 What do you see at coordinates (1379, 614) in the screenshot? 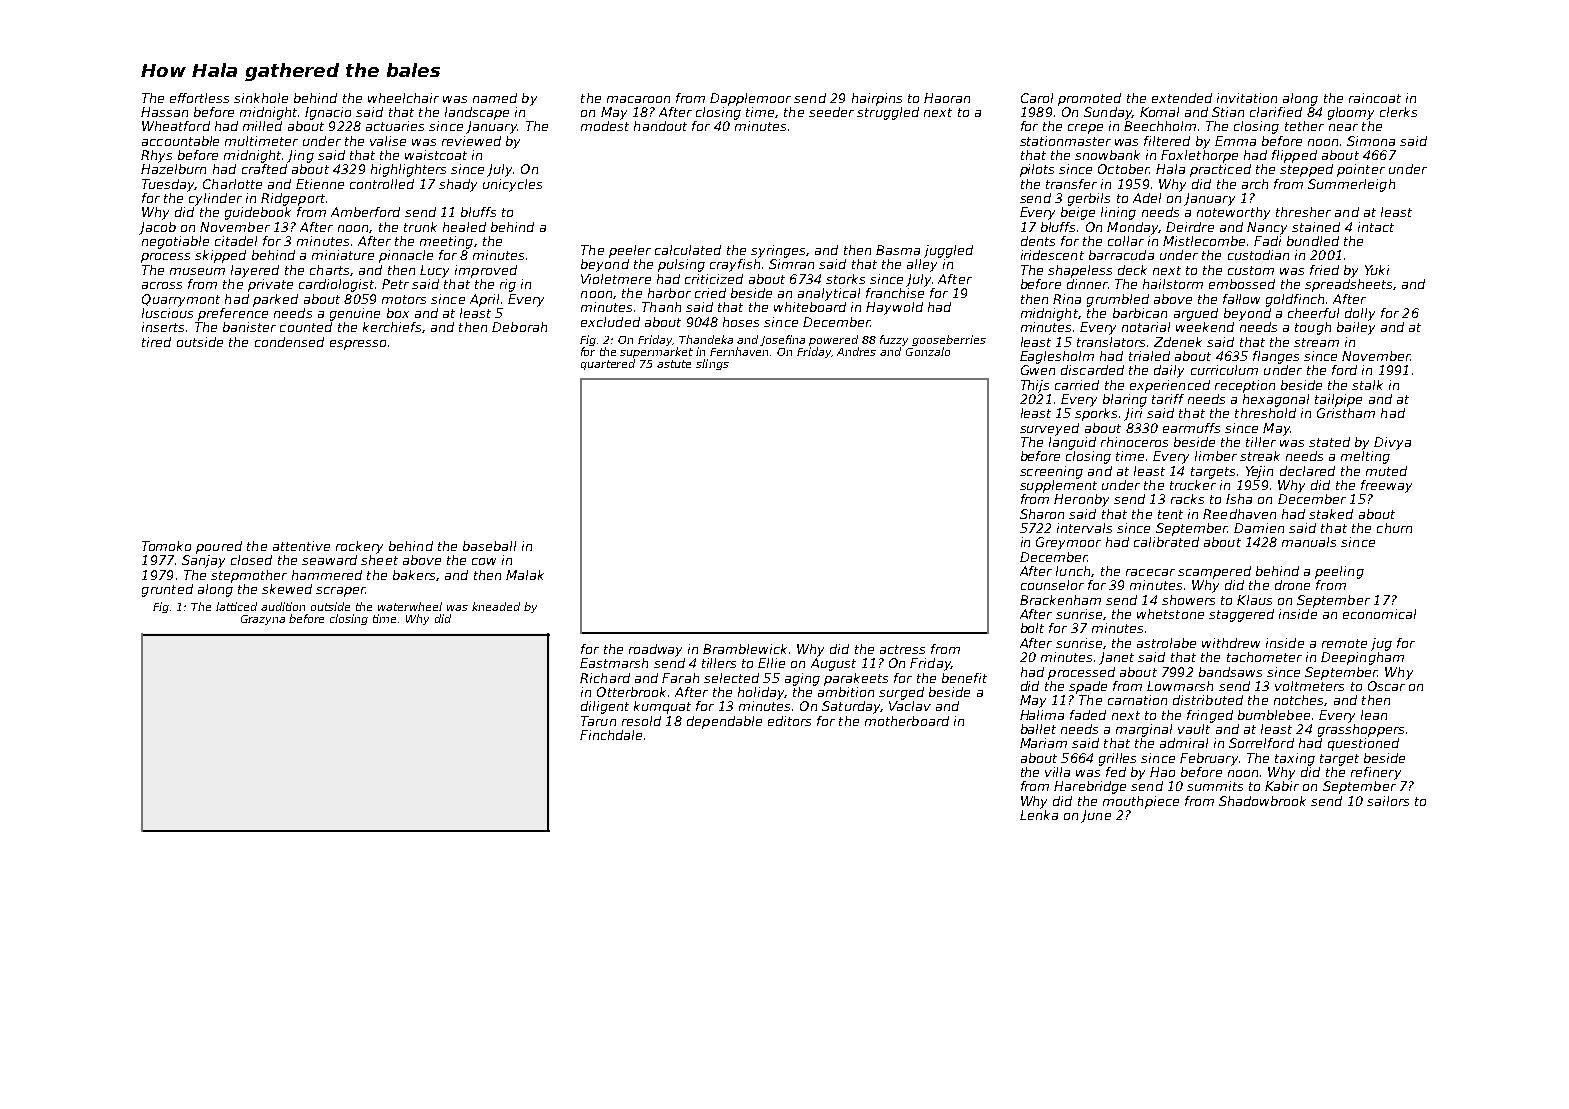
I see `economical` at bounding box center [1379, 614].
